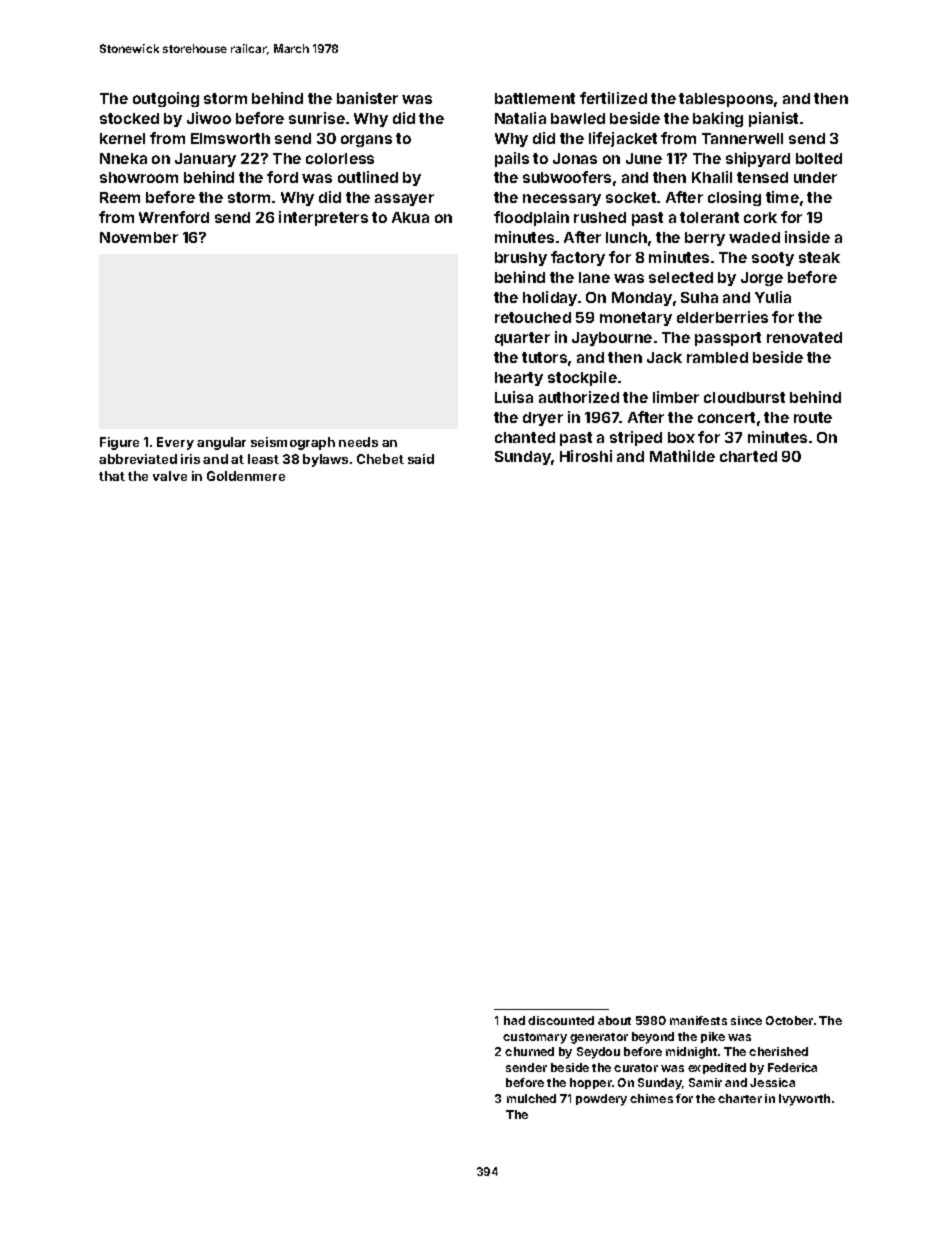 Image resolution: width=952 pixels, height=1233 pixels. I want to click on charted, so click(748, 456).
